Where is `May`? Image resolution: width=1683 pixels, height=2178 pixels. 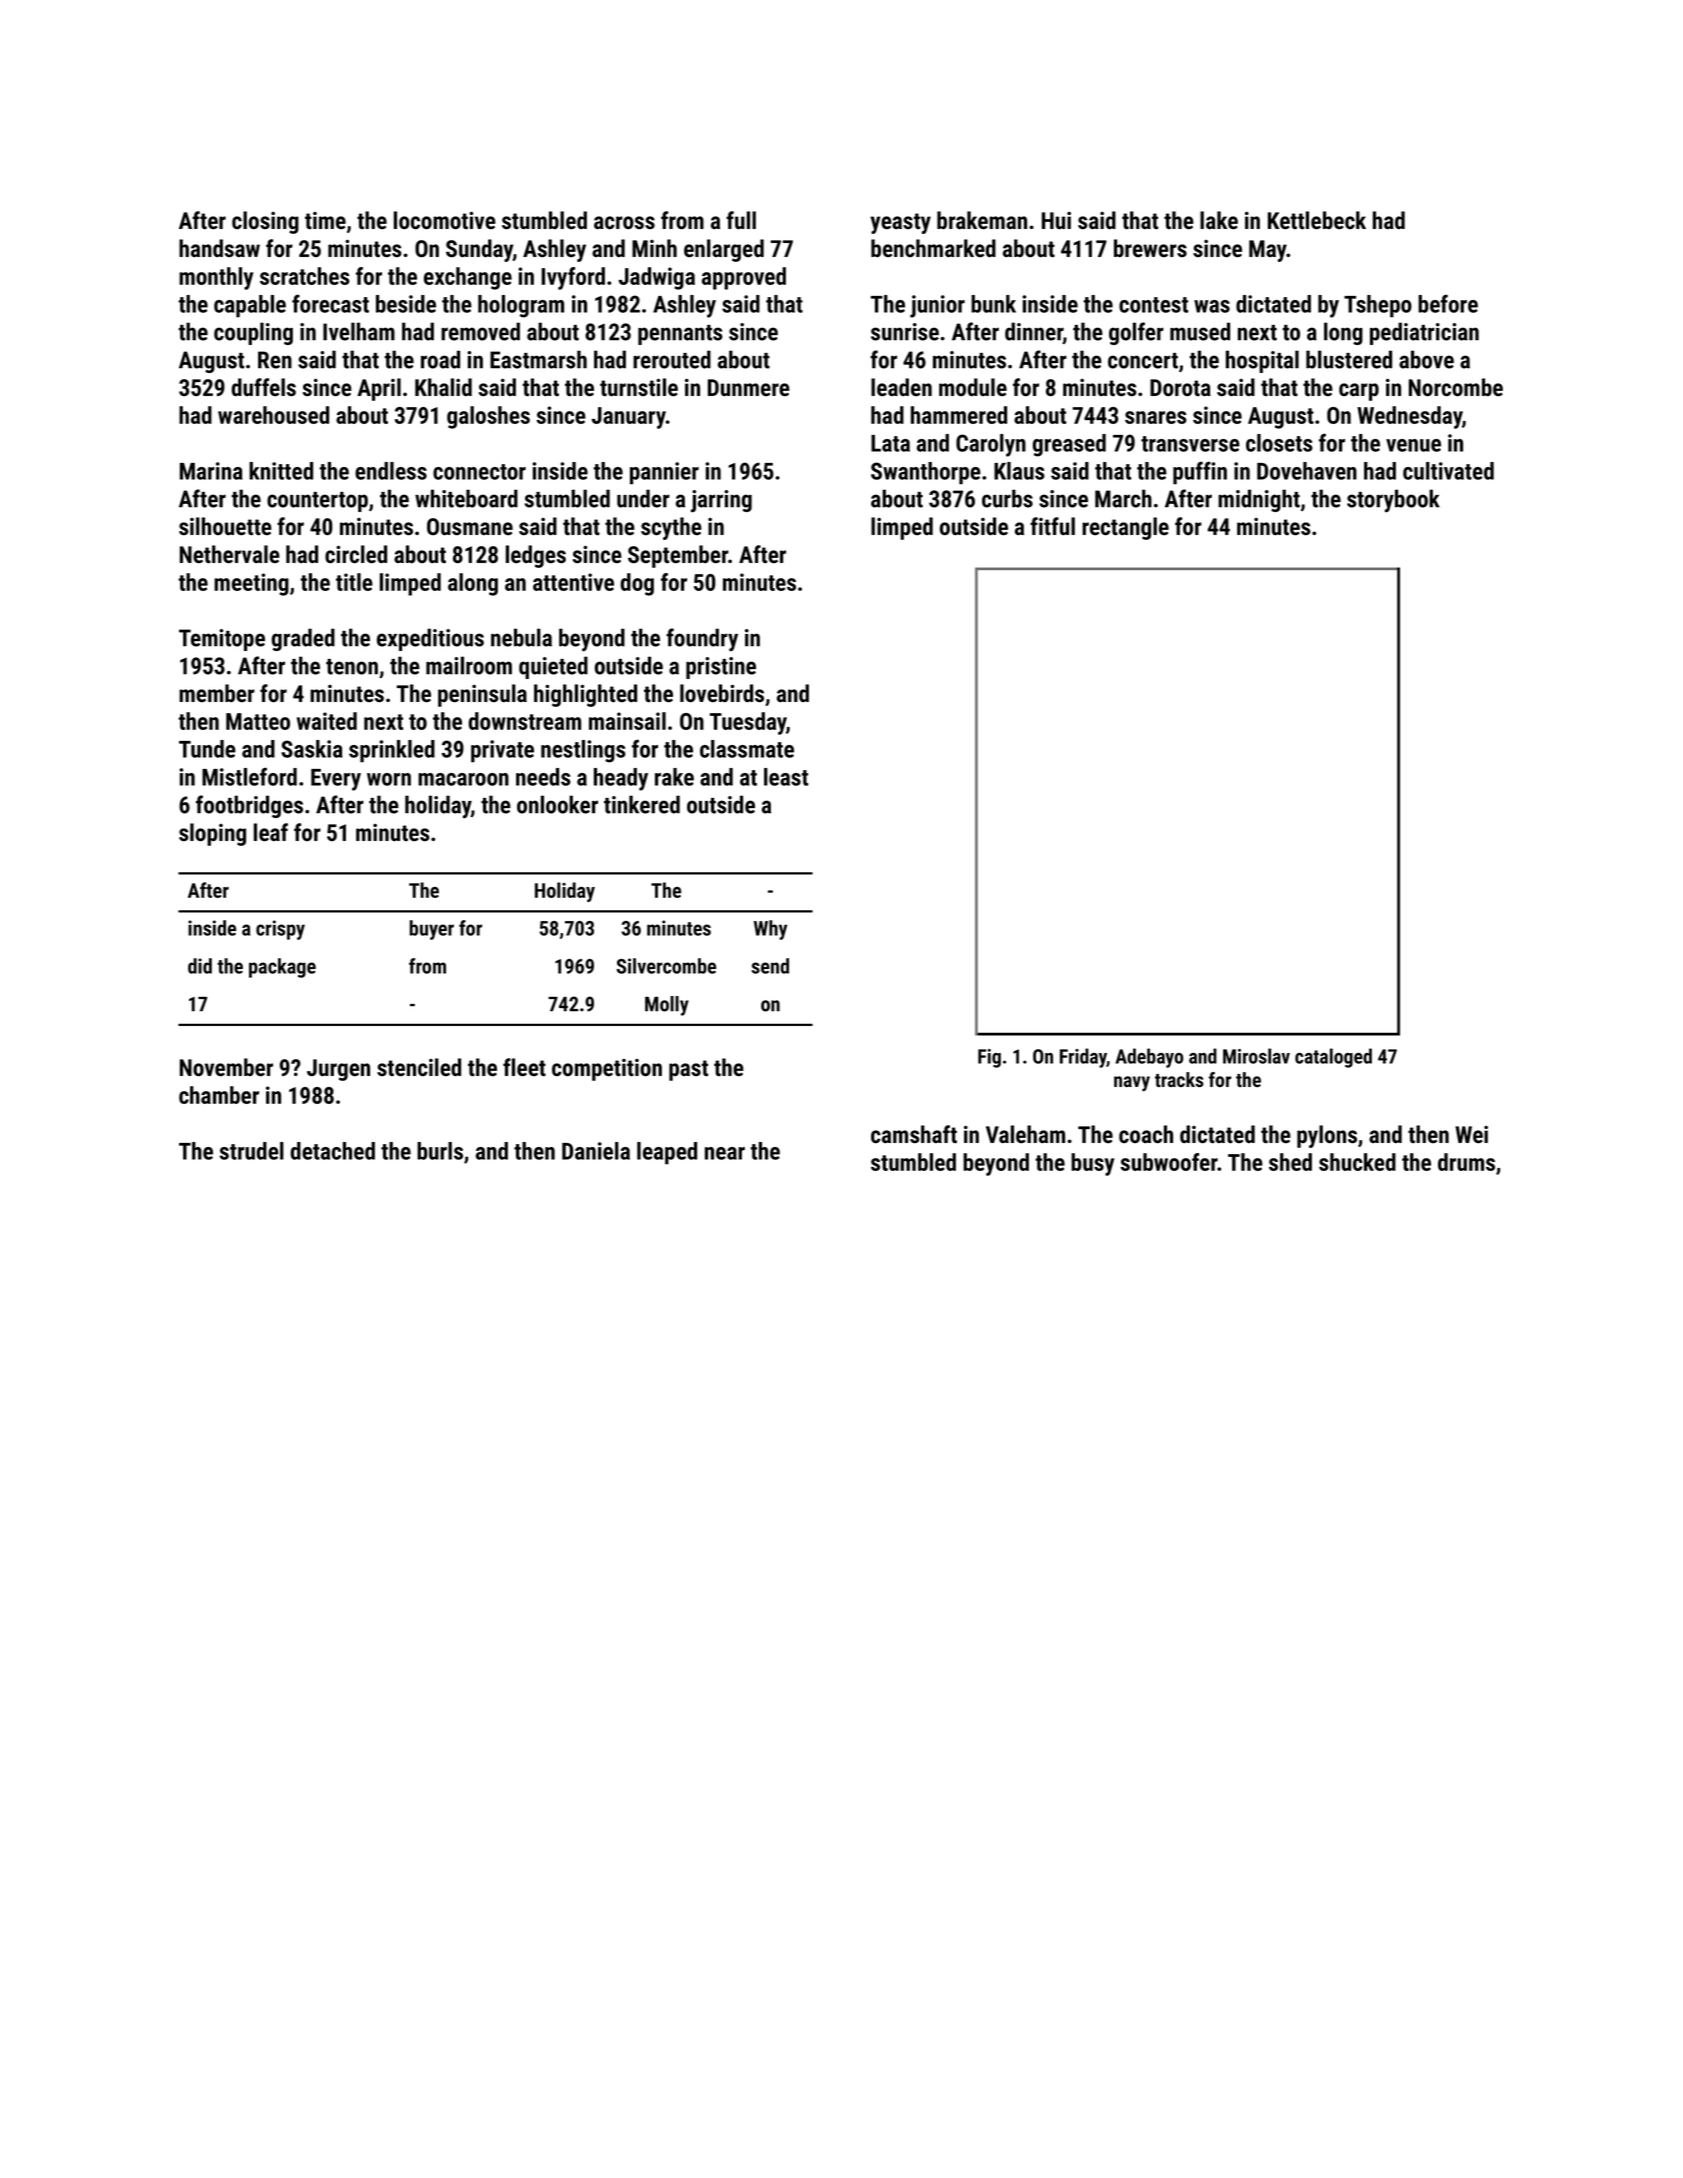 May is located at coordinates (1268, 251).
